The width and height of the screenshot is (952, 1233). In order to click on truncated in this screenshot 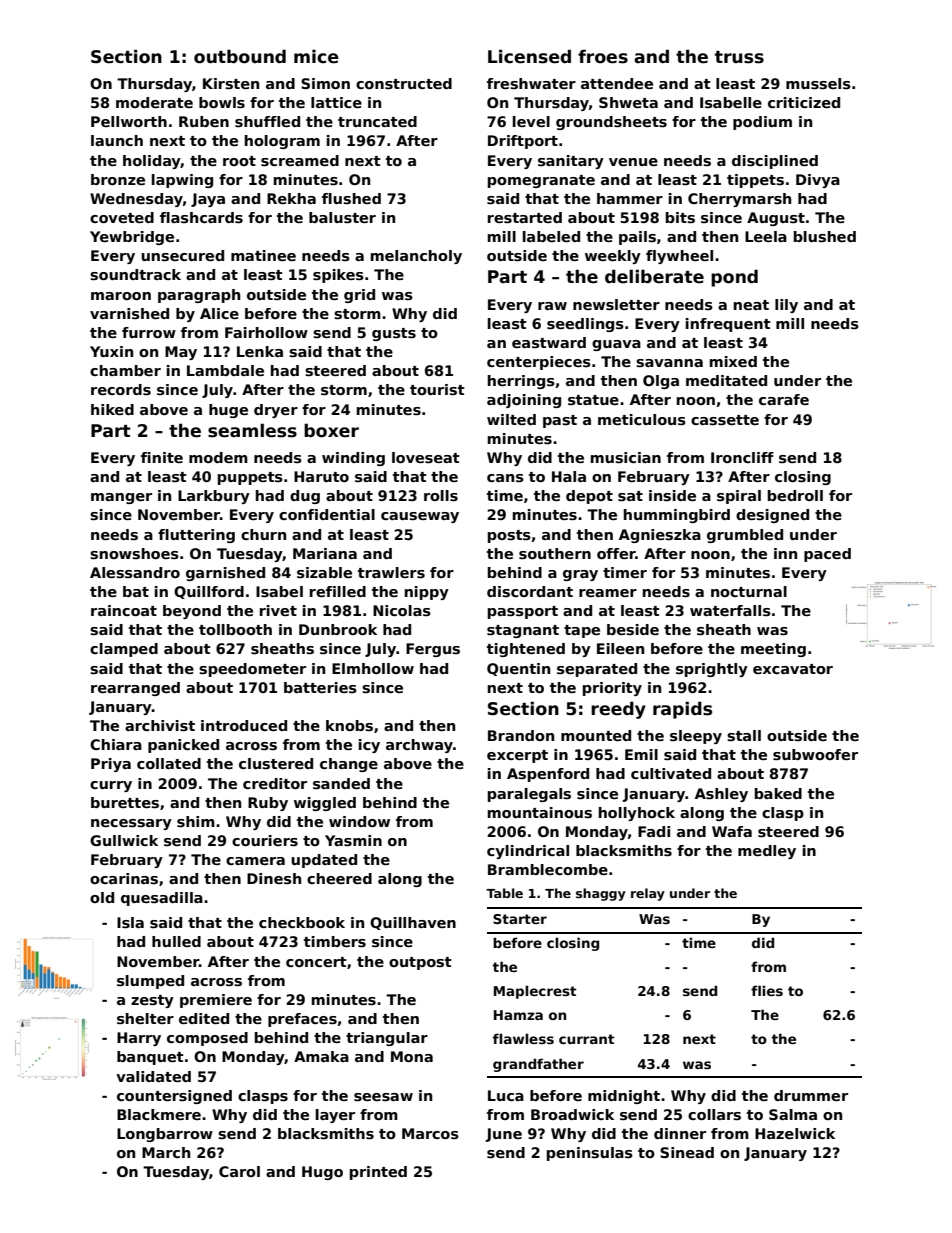, I will do `click(377, 121)`.
